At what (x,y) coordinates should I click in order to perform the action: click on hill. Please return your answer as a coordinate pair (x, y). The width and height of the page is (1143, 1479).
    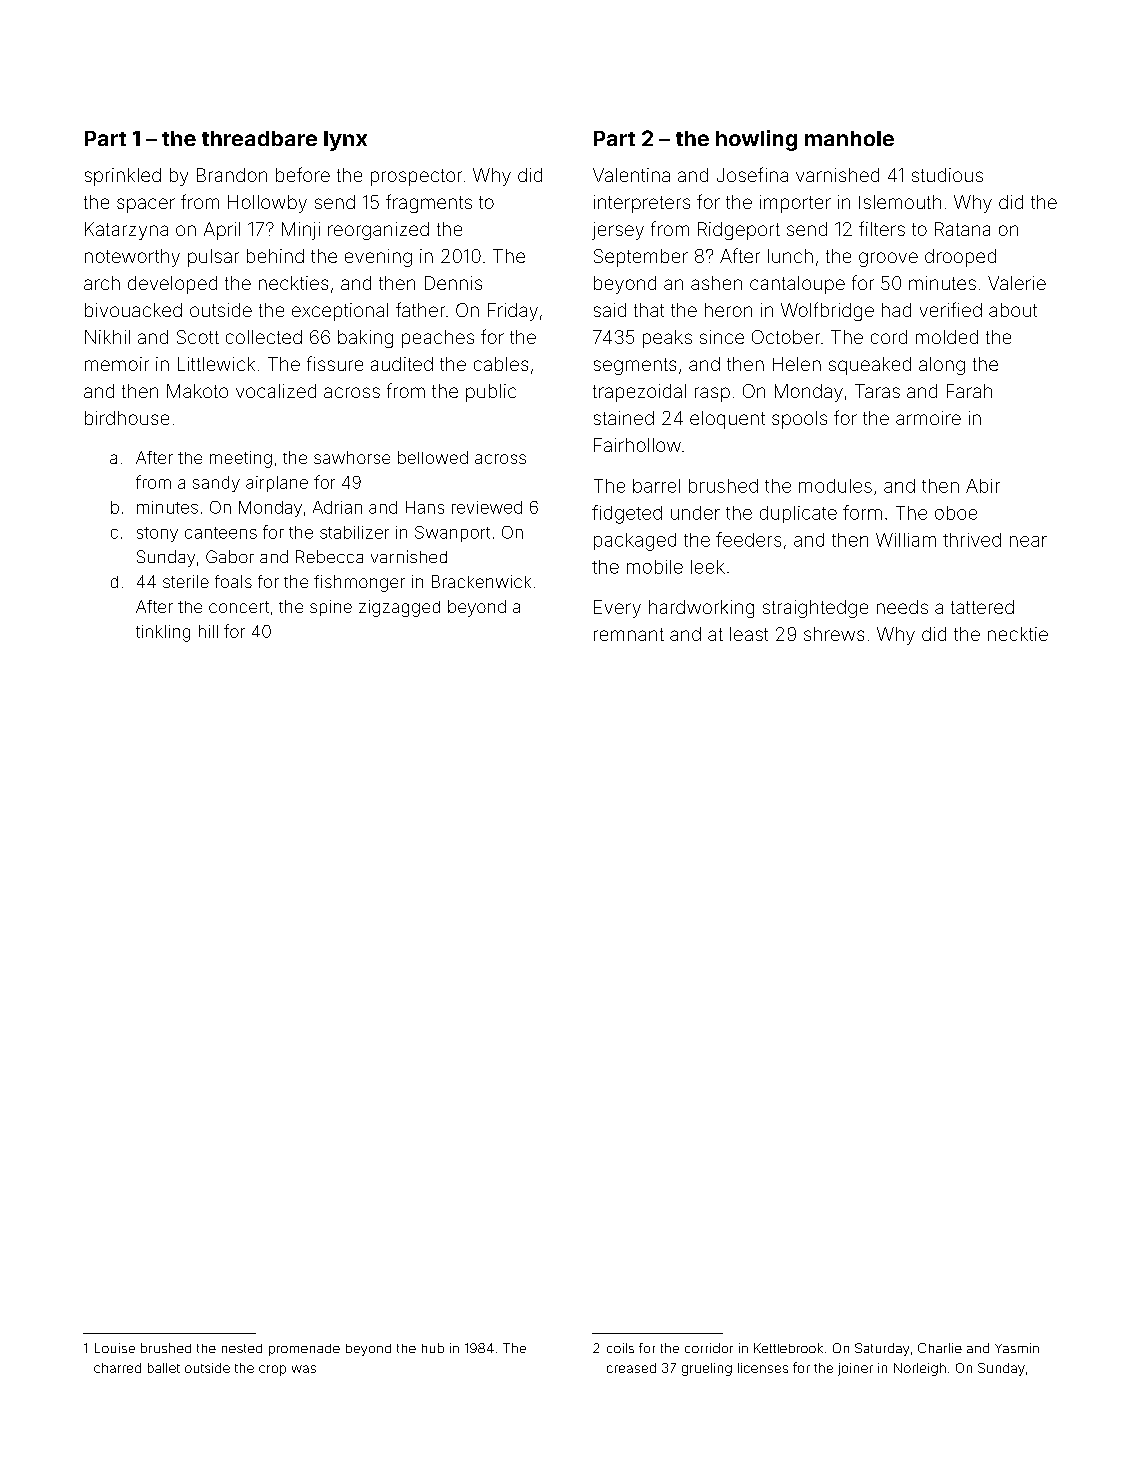
    Looking at the image, I should click on (208, 631).
